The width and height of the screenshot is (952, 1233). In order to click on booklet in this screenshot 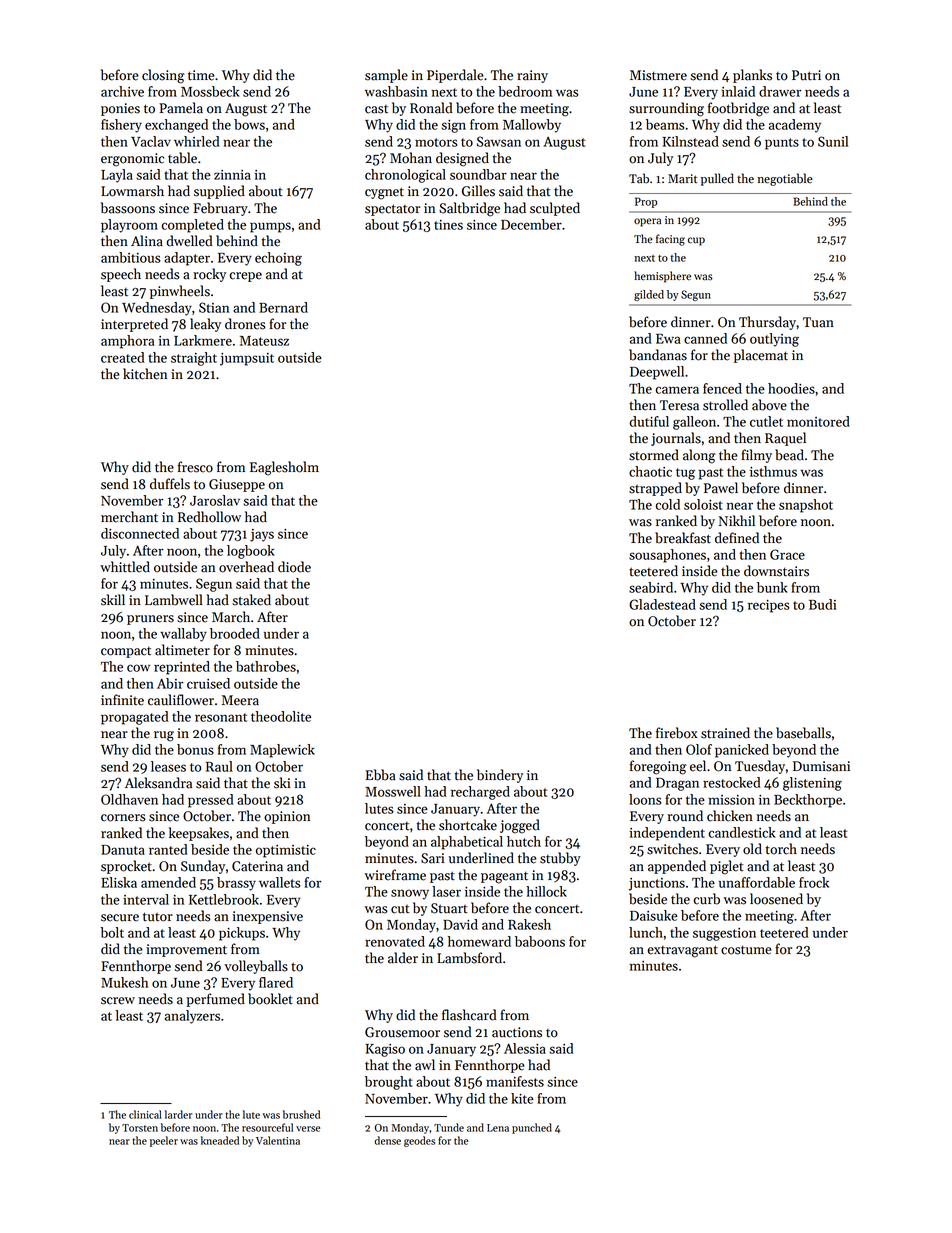, I will do `click(270, 999)`.
